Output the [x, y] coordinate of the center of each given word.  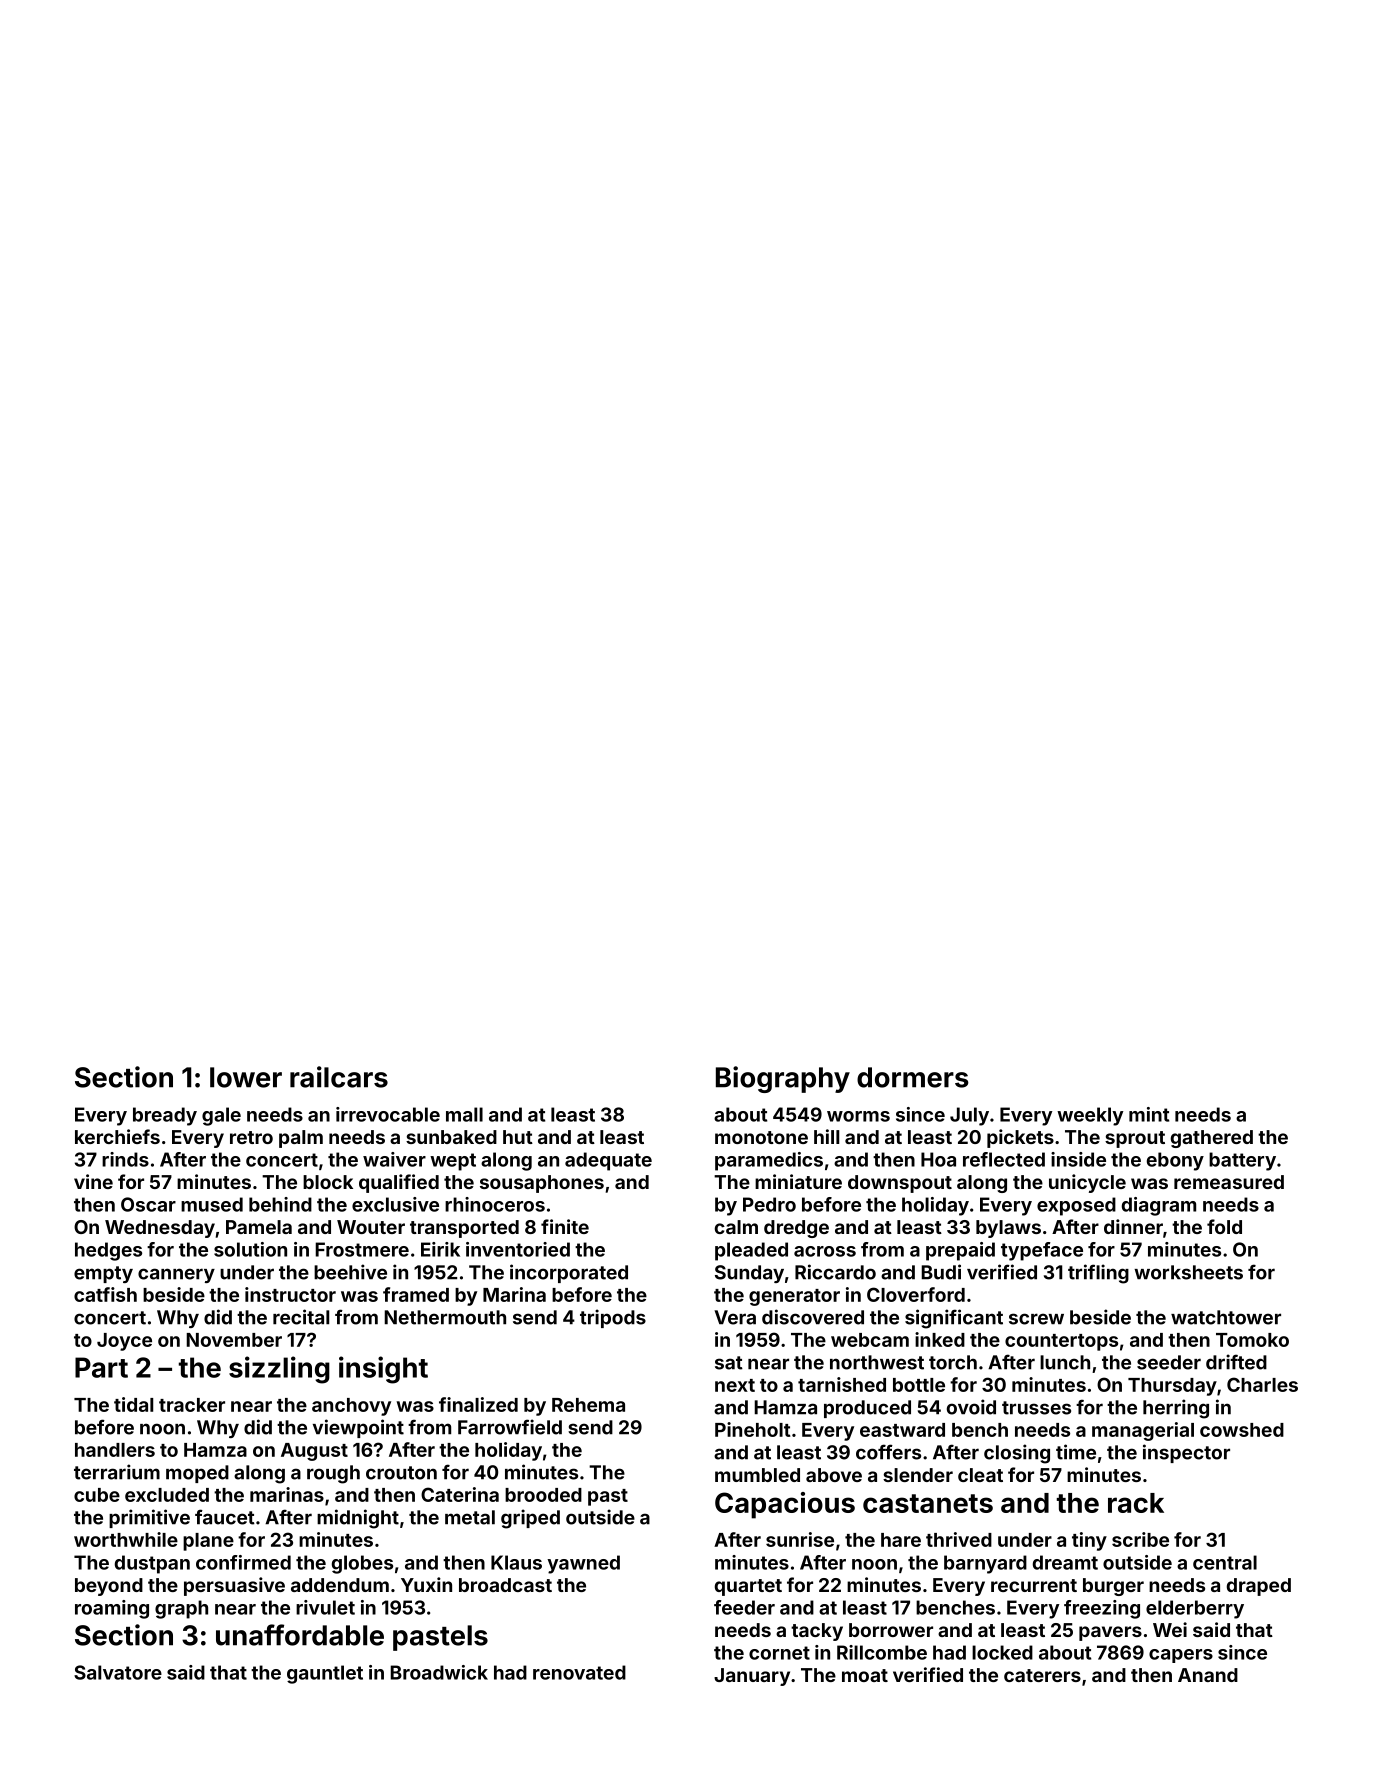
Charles [1262, 1384]
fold [1224, 1226]
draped [1259, 1587]
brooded [543, 1495]
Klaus [516, 1562]
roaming [112, 1609]
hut [518, 1137]
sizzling [279, 1370]
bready [165, 1116]
